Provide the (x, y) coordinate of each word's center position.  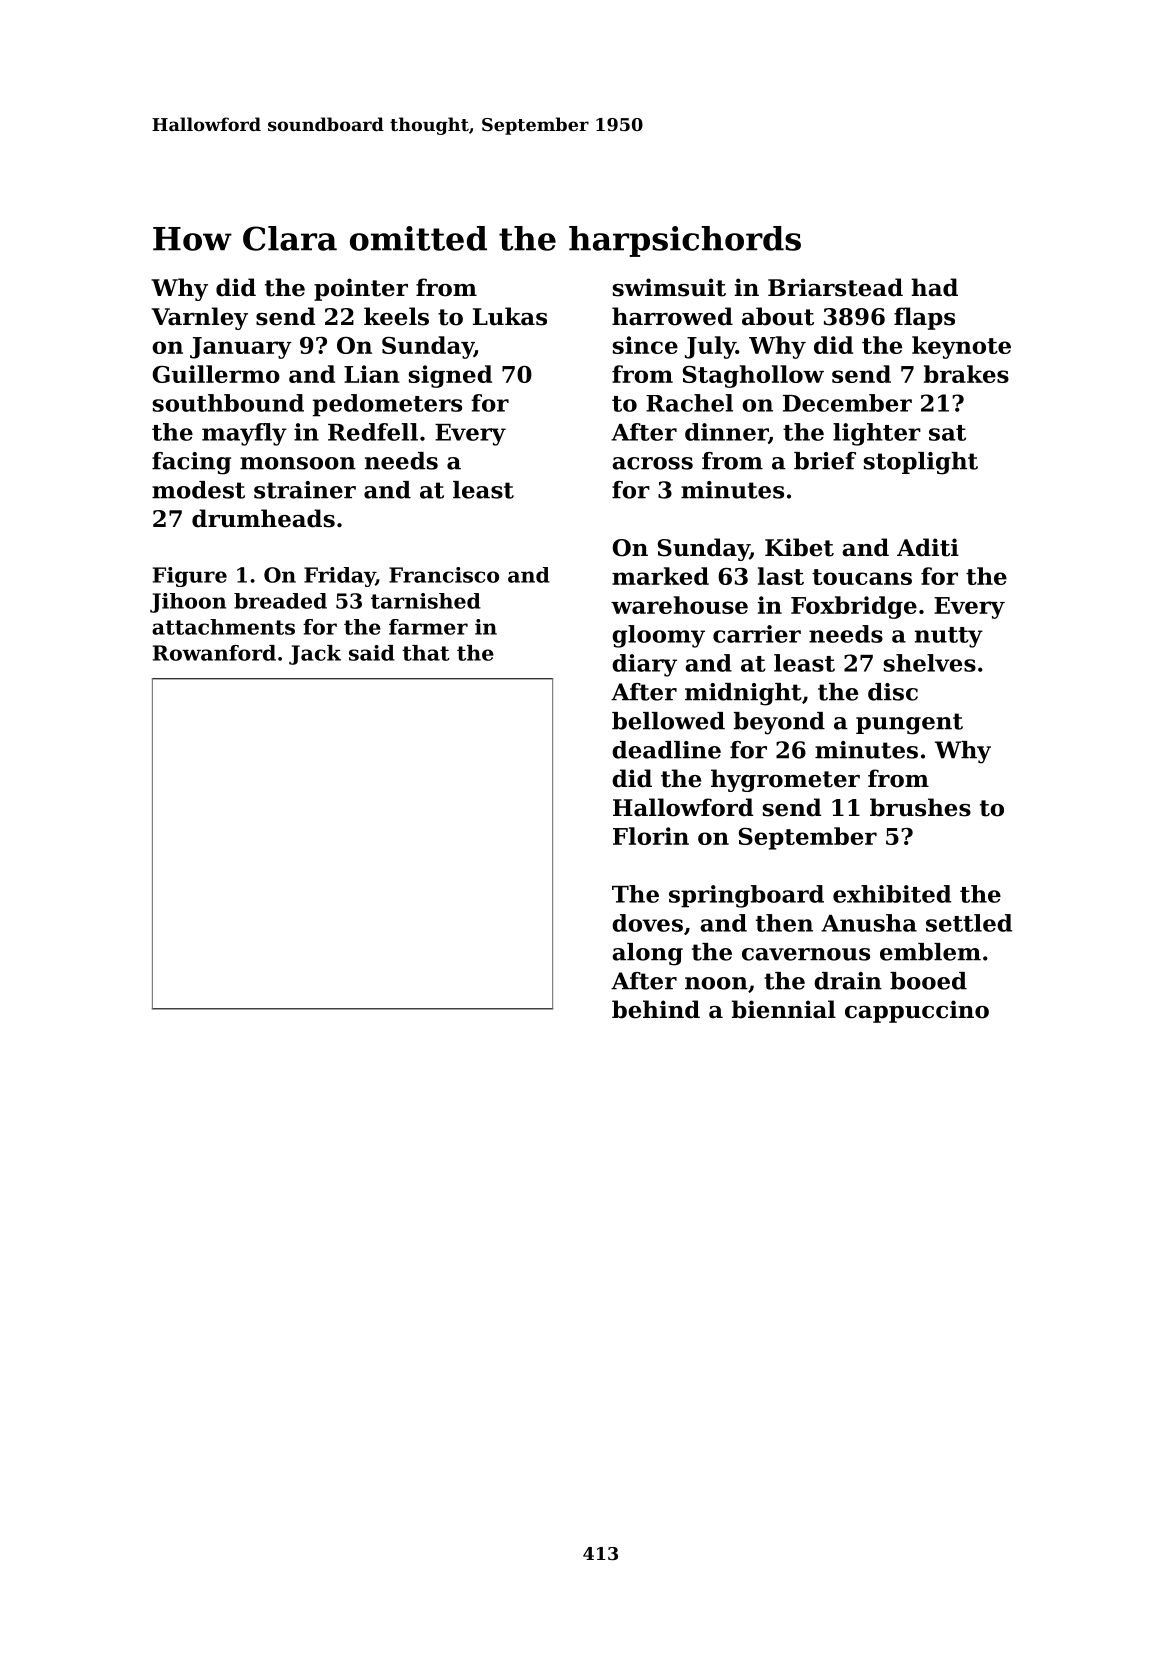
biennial (784, 1009)
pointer (361, 289)
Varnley (199, 318)
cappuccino (917, 1011)
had (934, 287)
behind (656, 1009)
